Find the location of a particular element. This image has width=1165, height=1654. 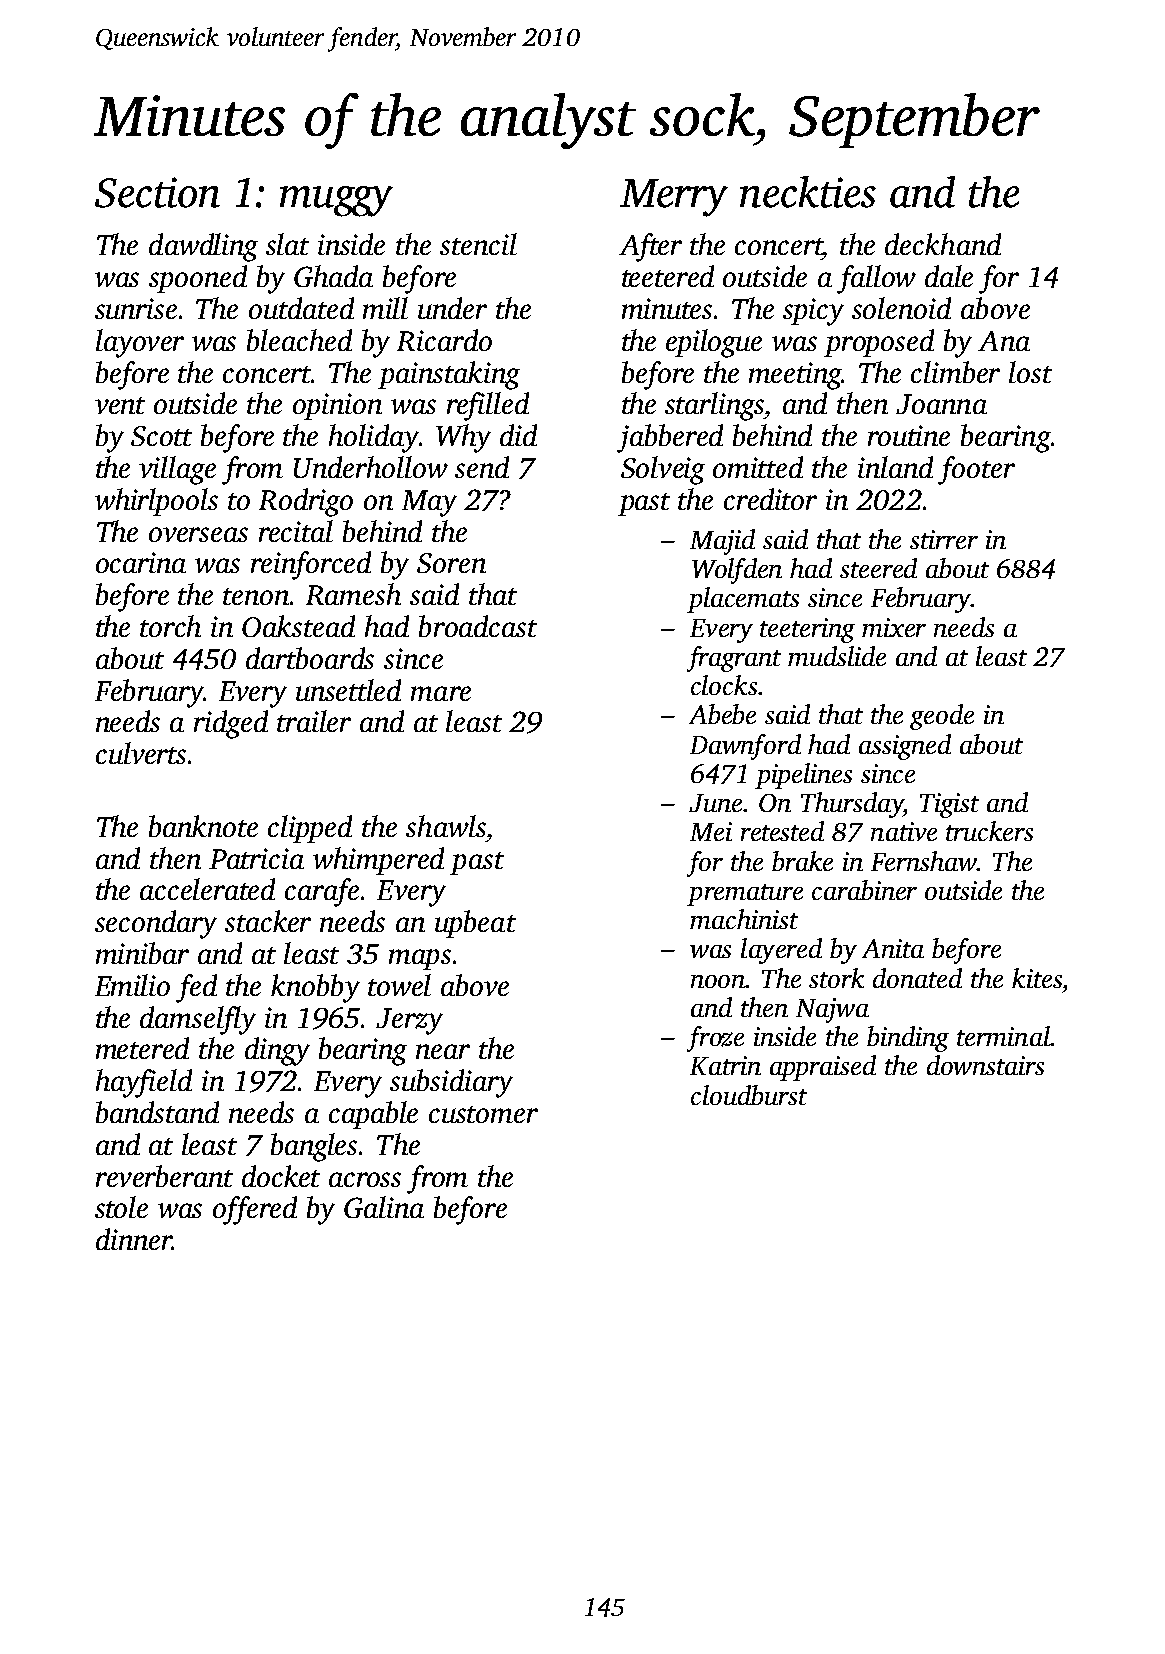

premature is located at coordinates (745, 895).
